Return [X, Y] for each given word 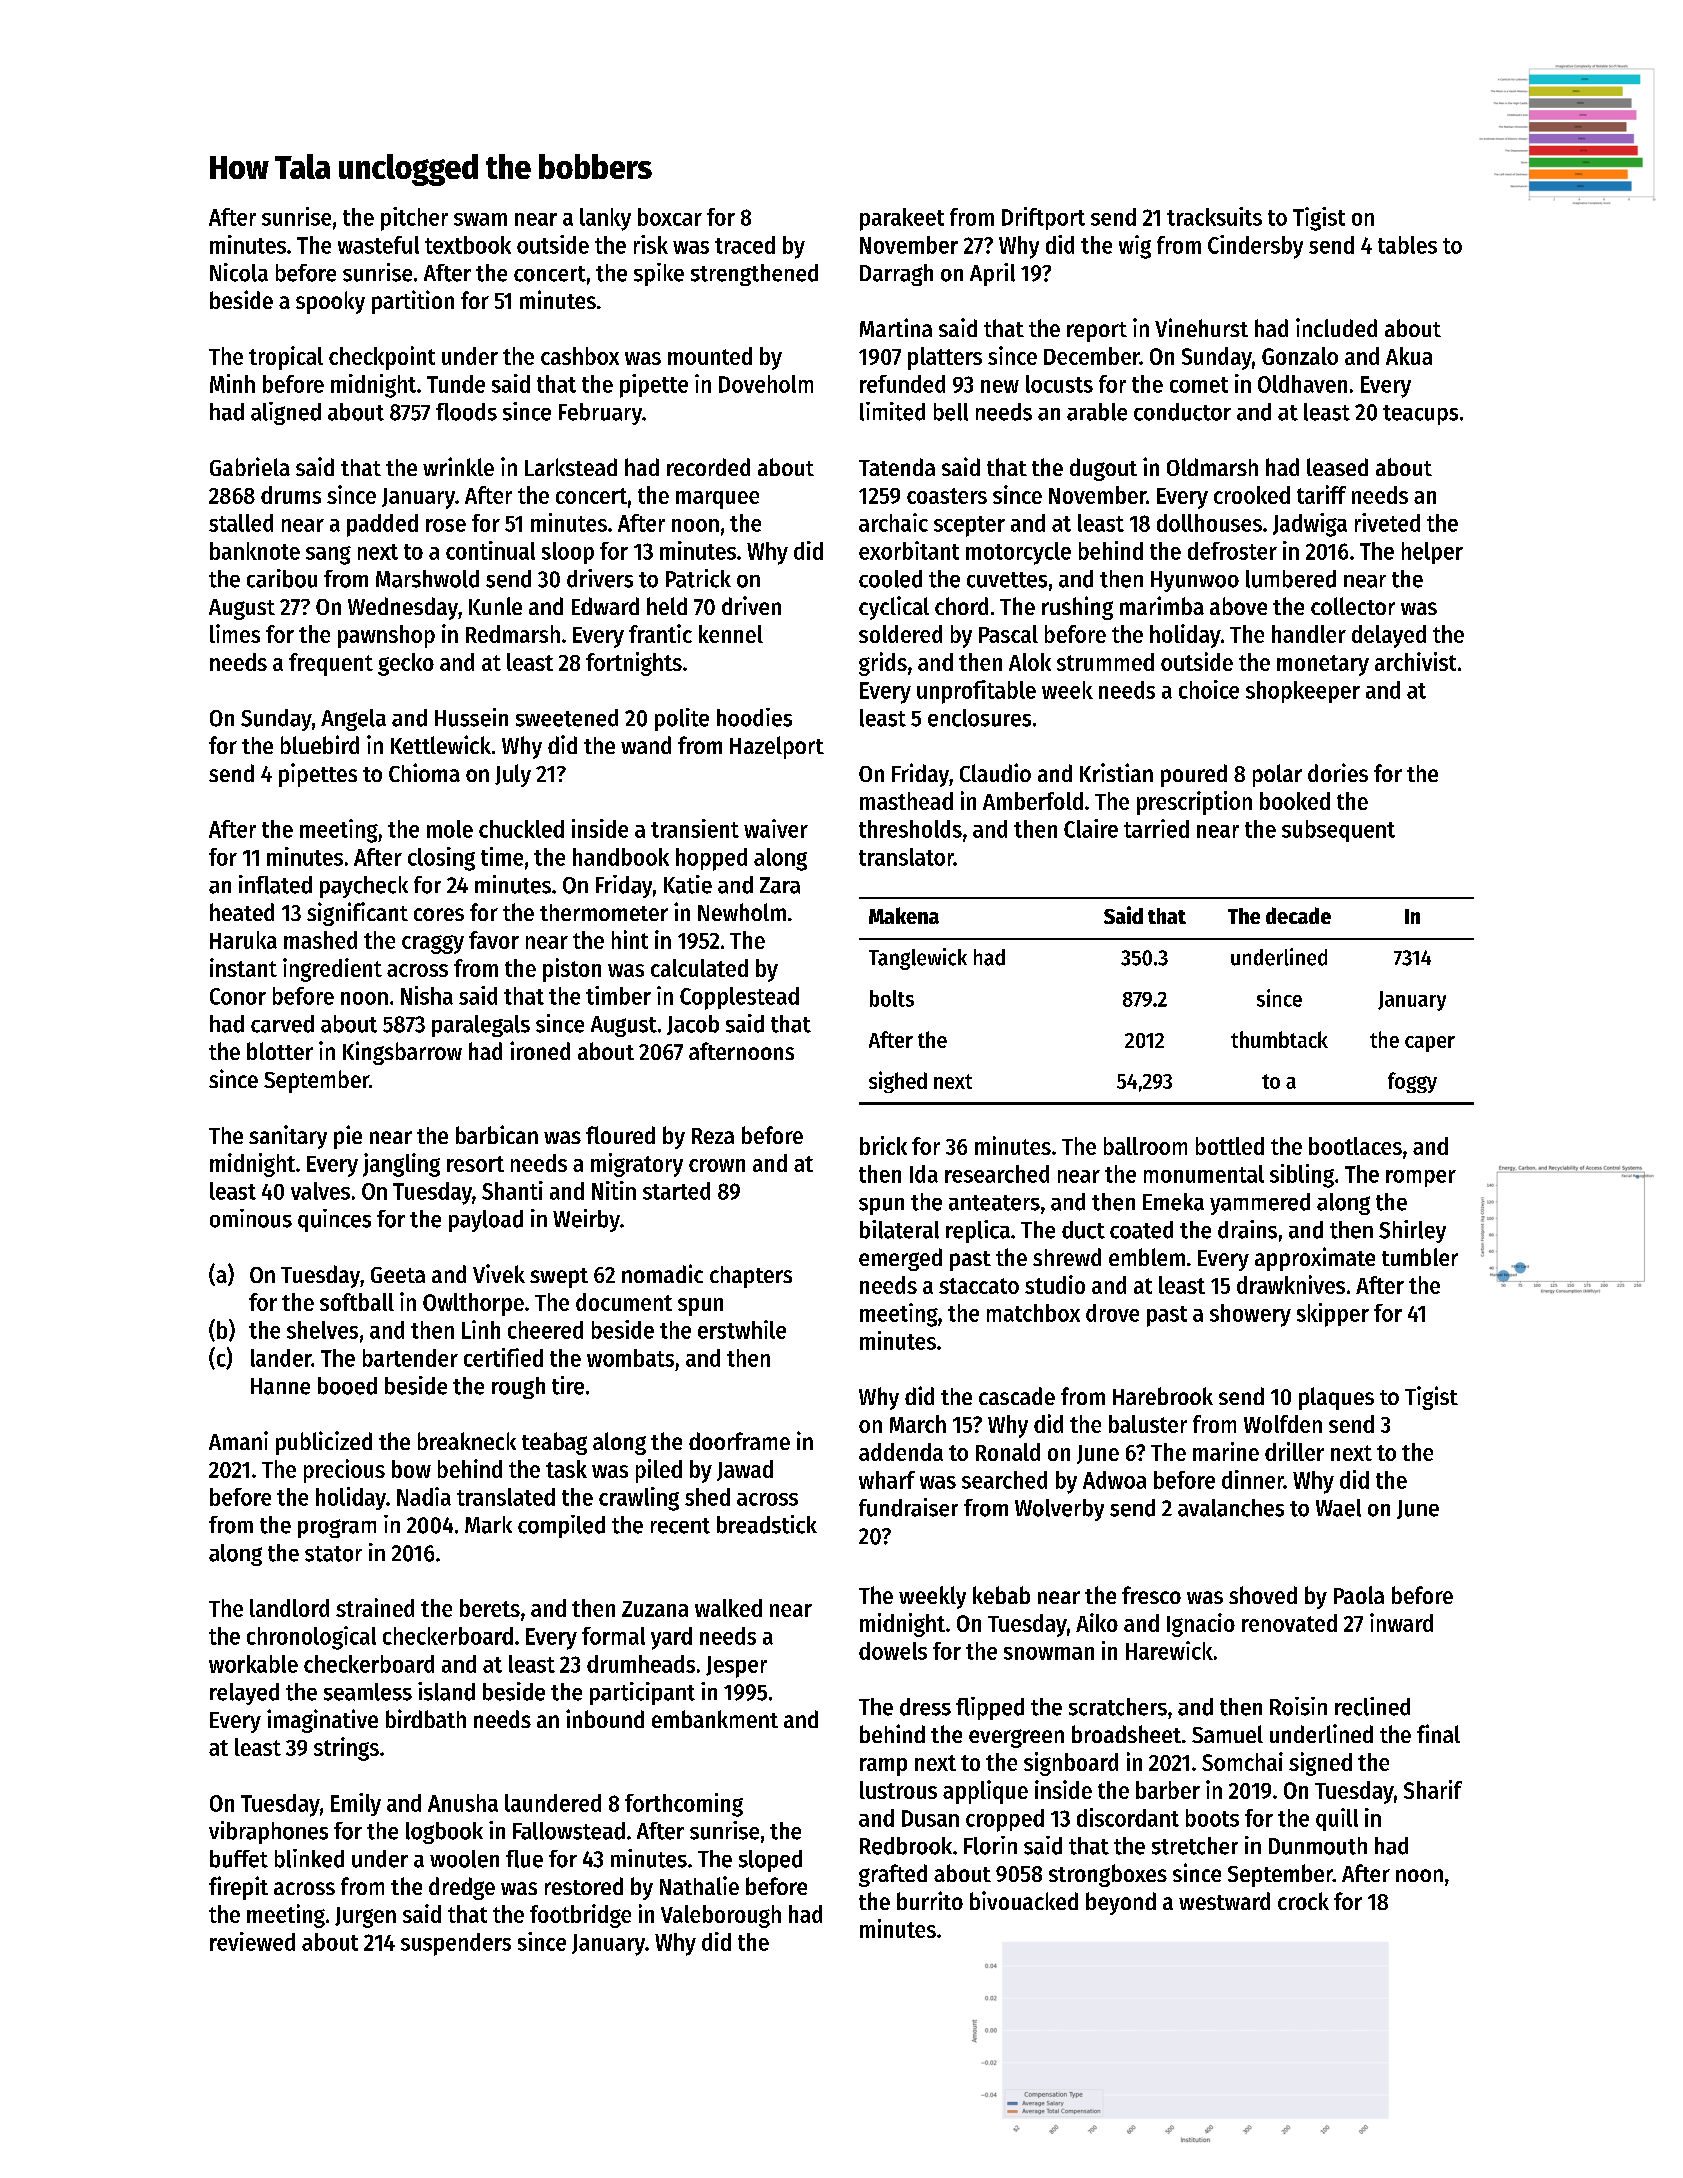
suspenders [456, 1944]
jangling [401, 1165]
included [1336, 327]
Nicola [239, 272]
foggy [1412, 1082]
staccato [979, 1286]
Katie [688, 884]
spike [659, 274]
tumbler [1420, 1257]
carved [282, 1024]
